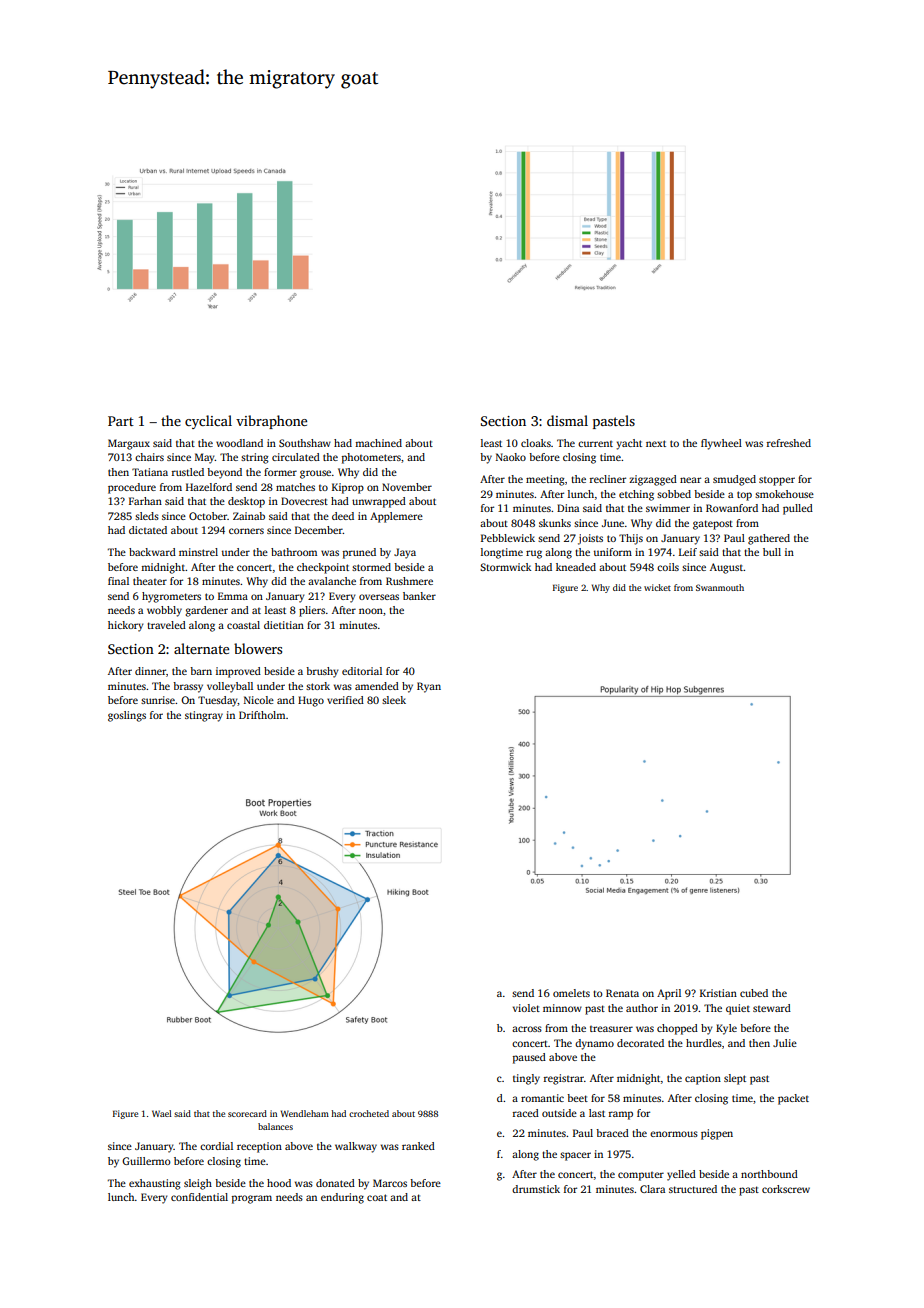  I want to click on vibraphone, so click(271, 422).
